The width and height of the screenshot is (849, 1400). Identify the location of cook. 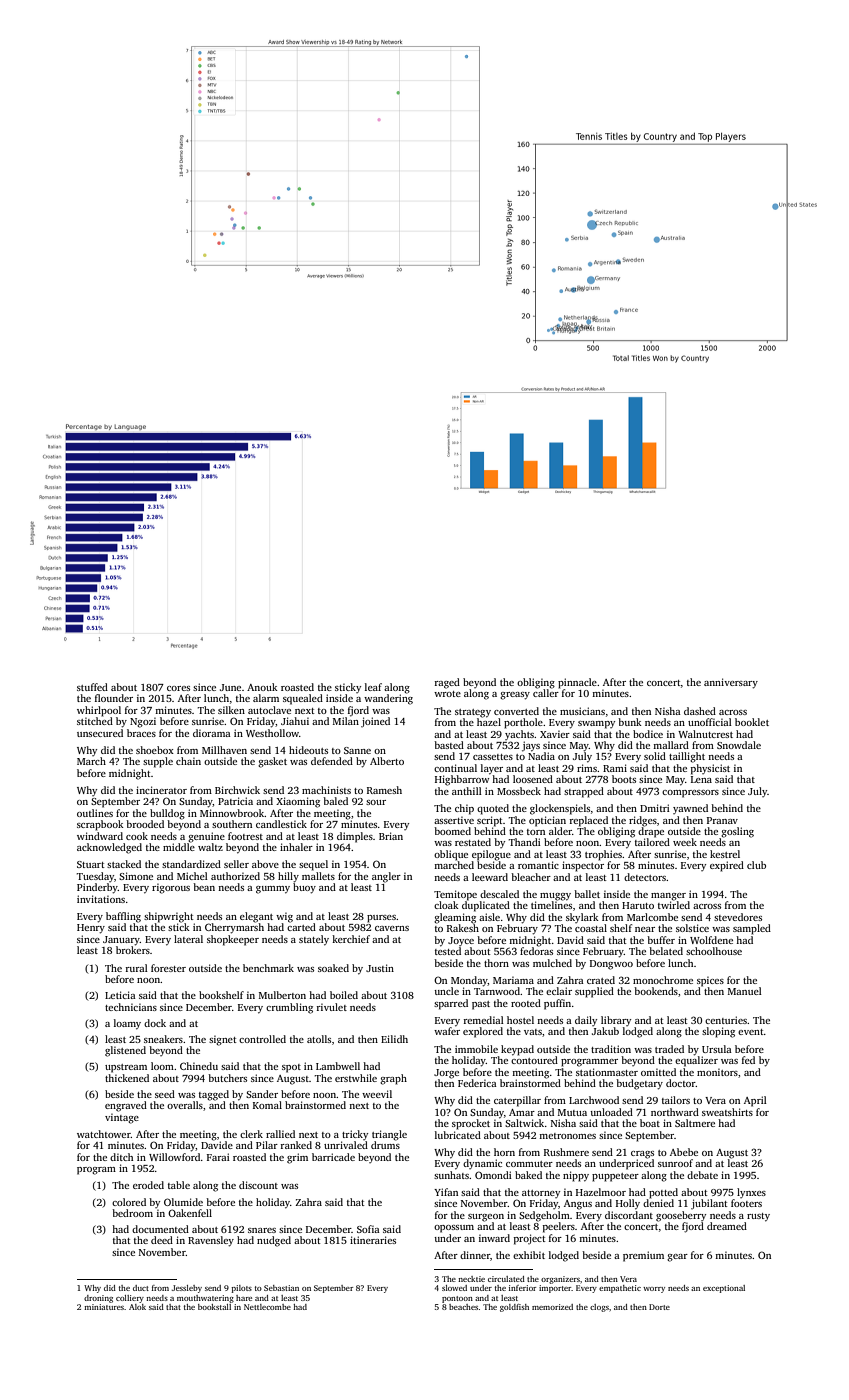
(137, 836).
